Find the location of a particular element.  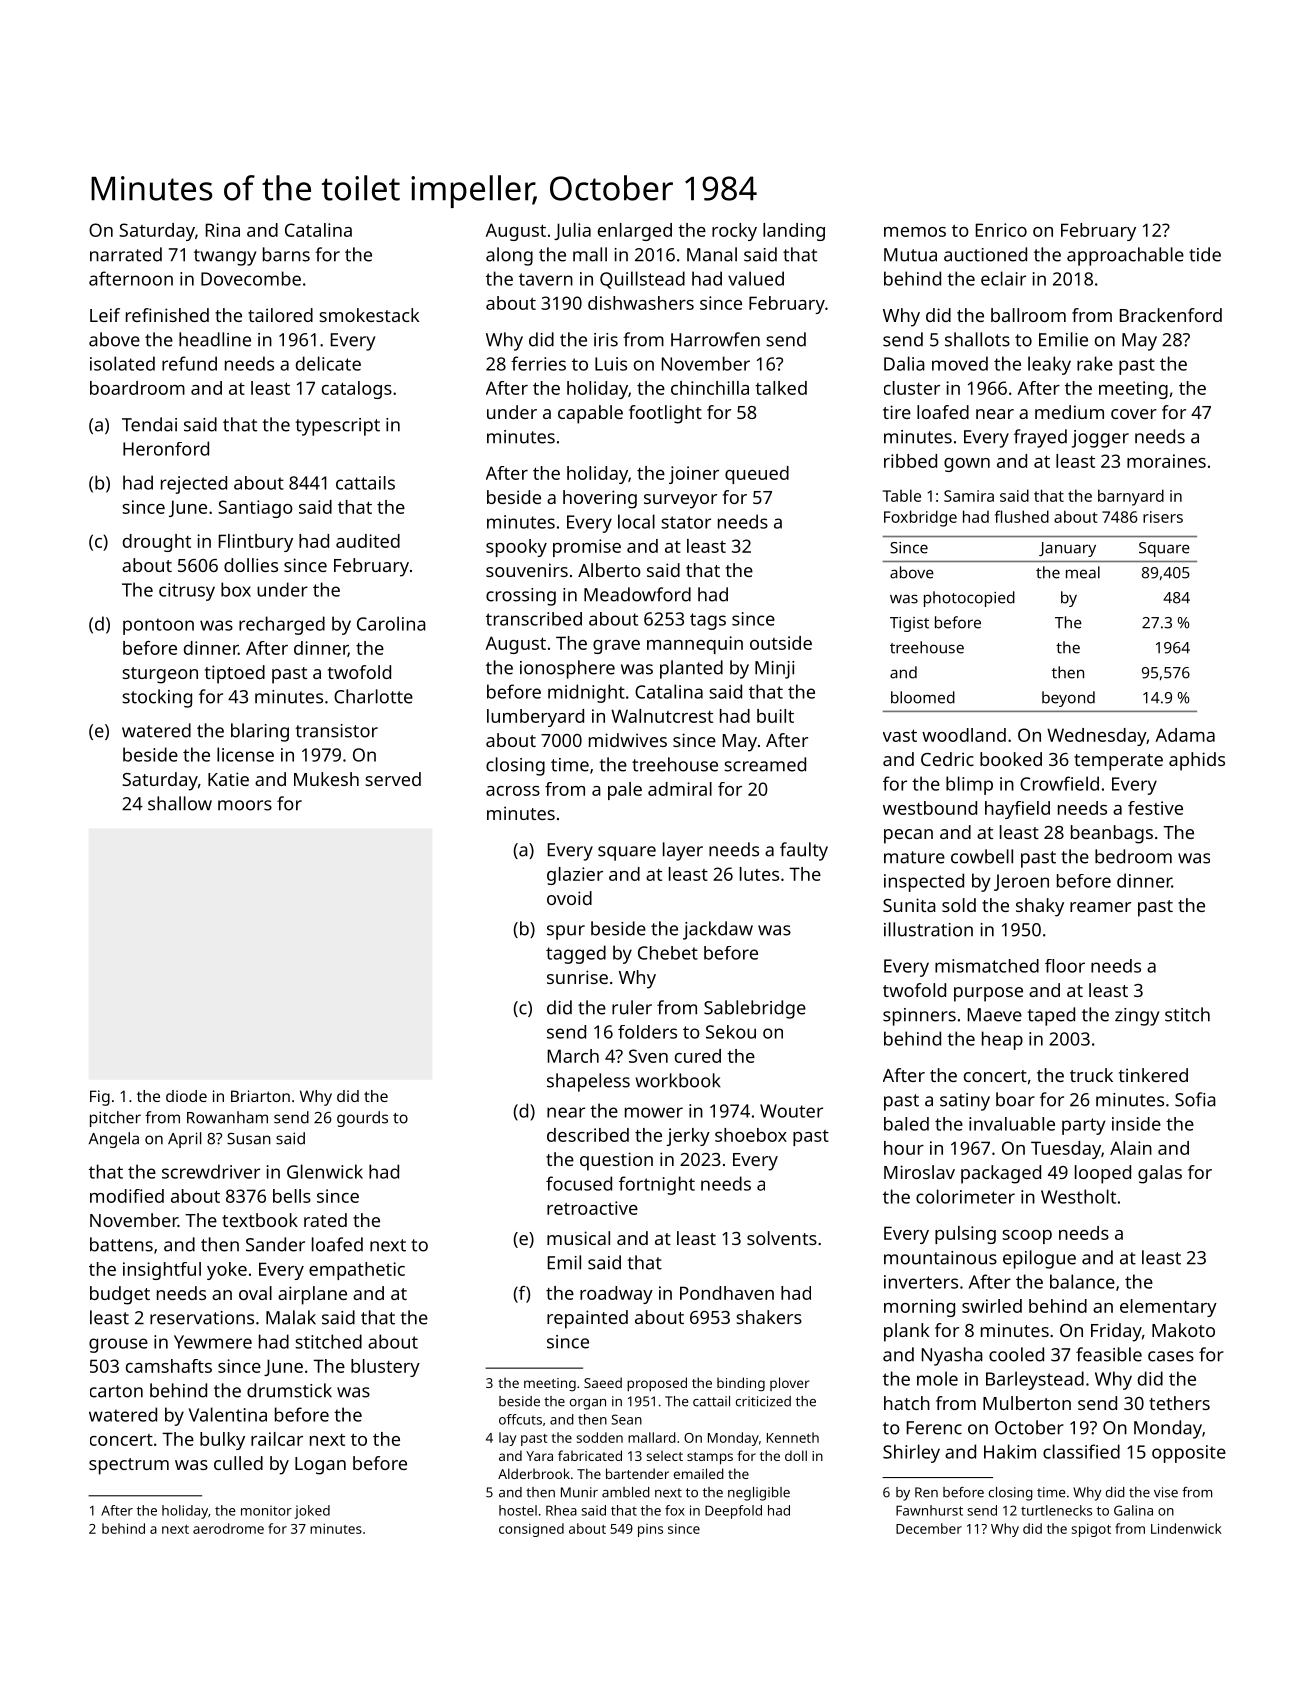

Adama is located at coordinates (1185, 735).
